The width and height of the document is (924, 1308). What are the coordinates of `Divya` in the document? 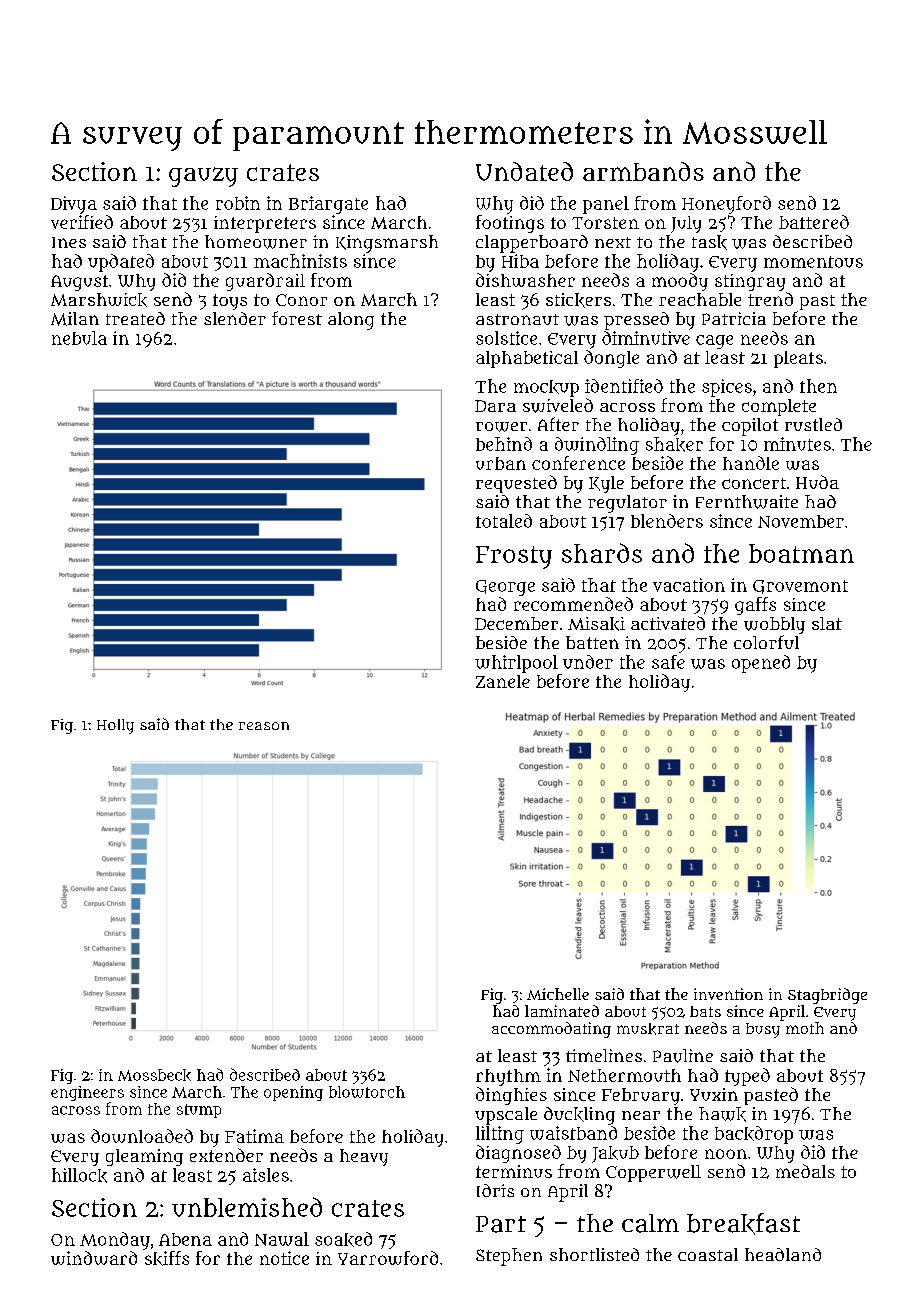 It's located at (74, 205).
